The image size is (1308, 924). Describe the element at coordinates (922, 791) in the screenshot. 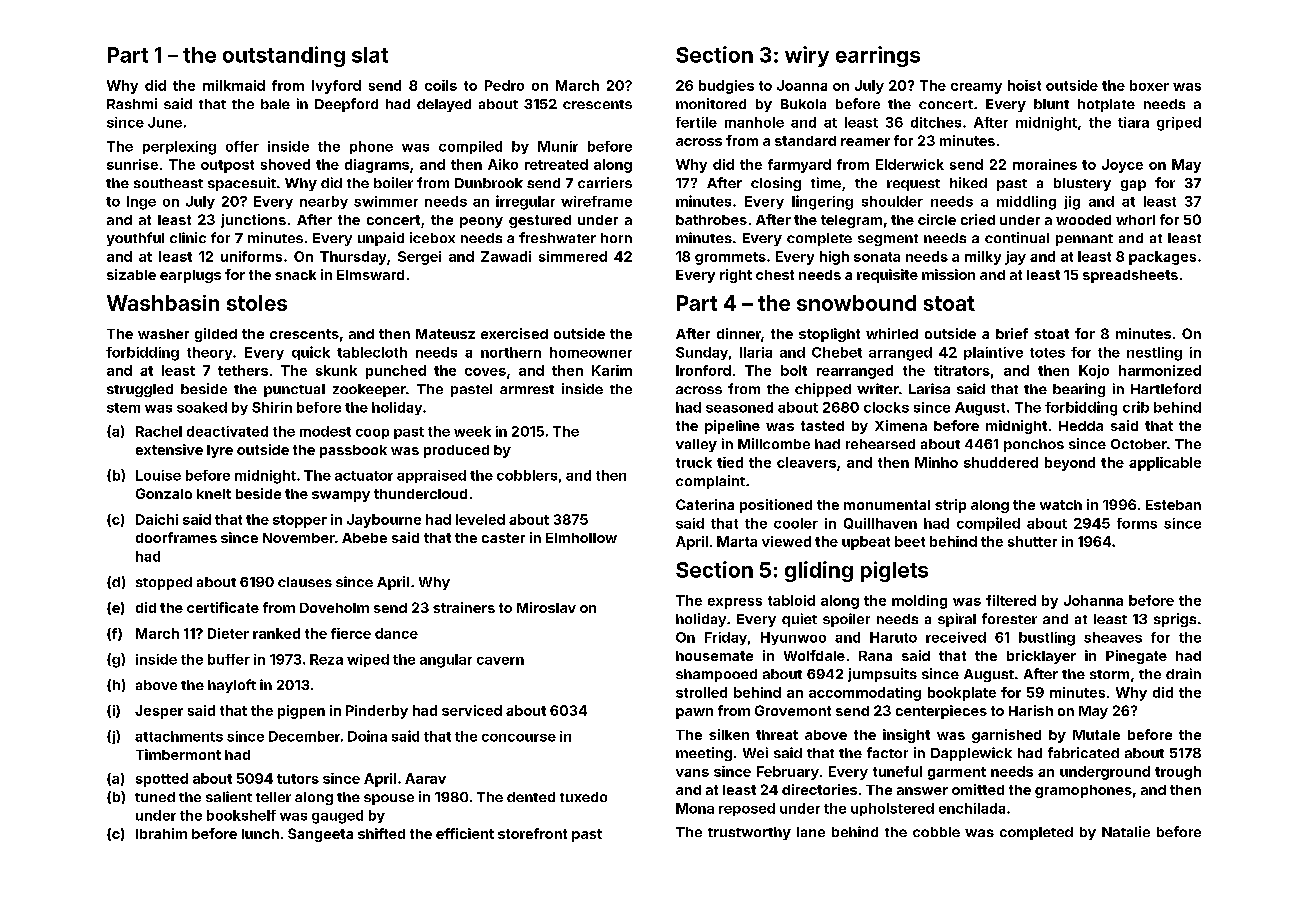

I see `answer` at that location.
